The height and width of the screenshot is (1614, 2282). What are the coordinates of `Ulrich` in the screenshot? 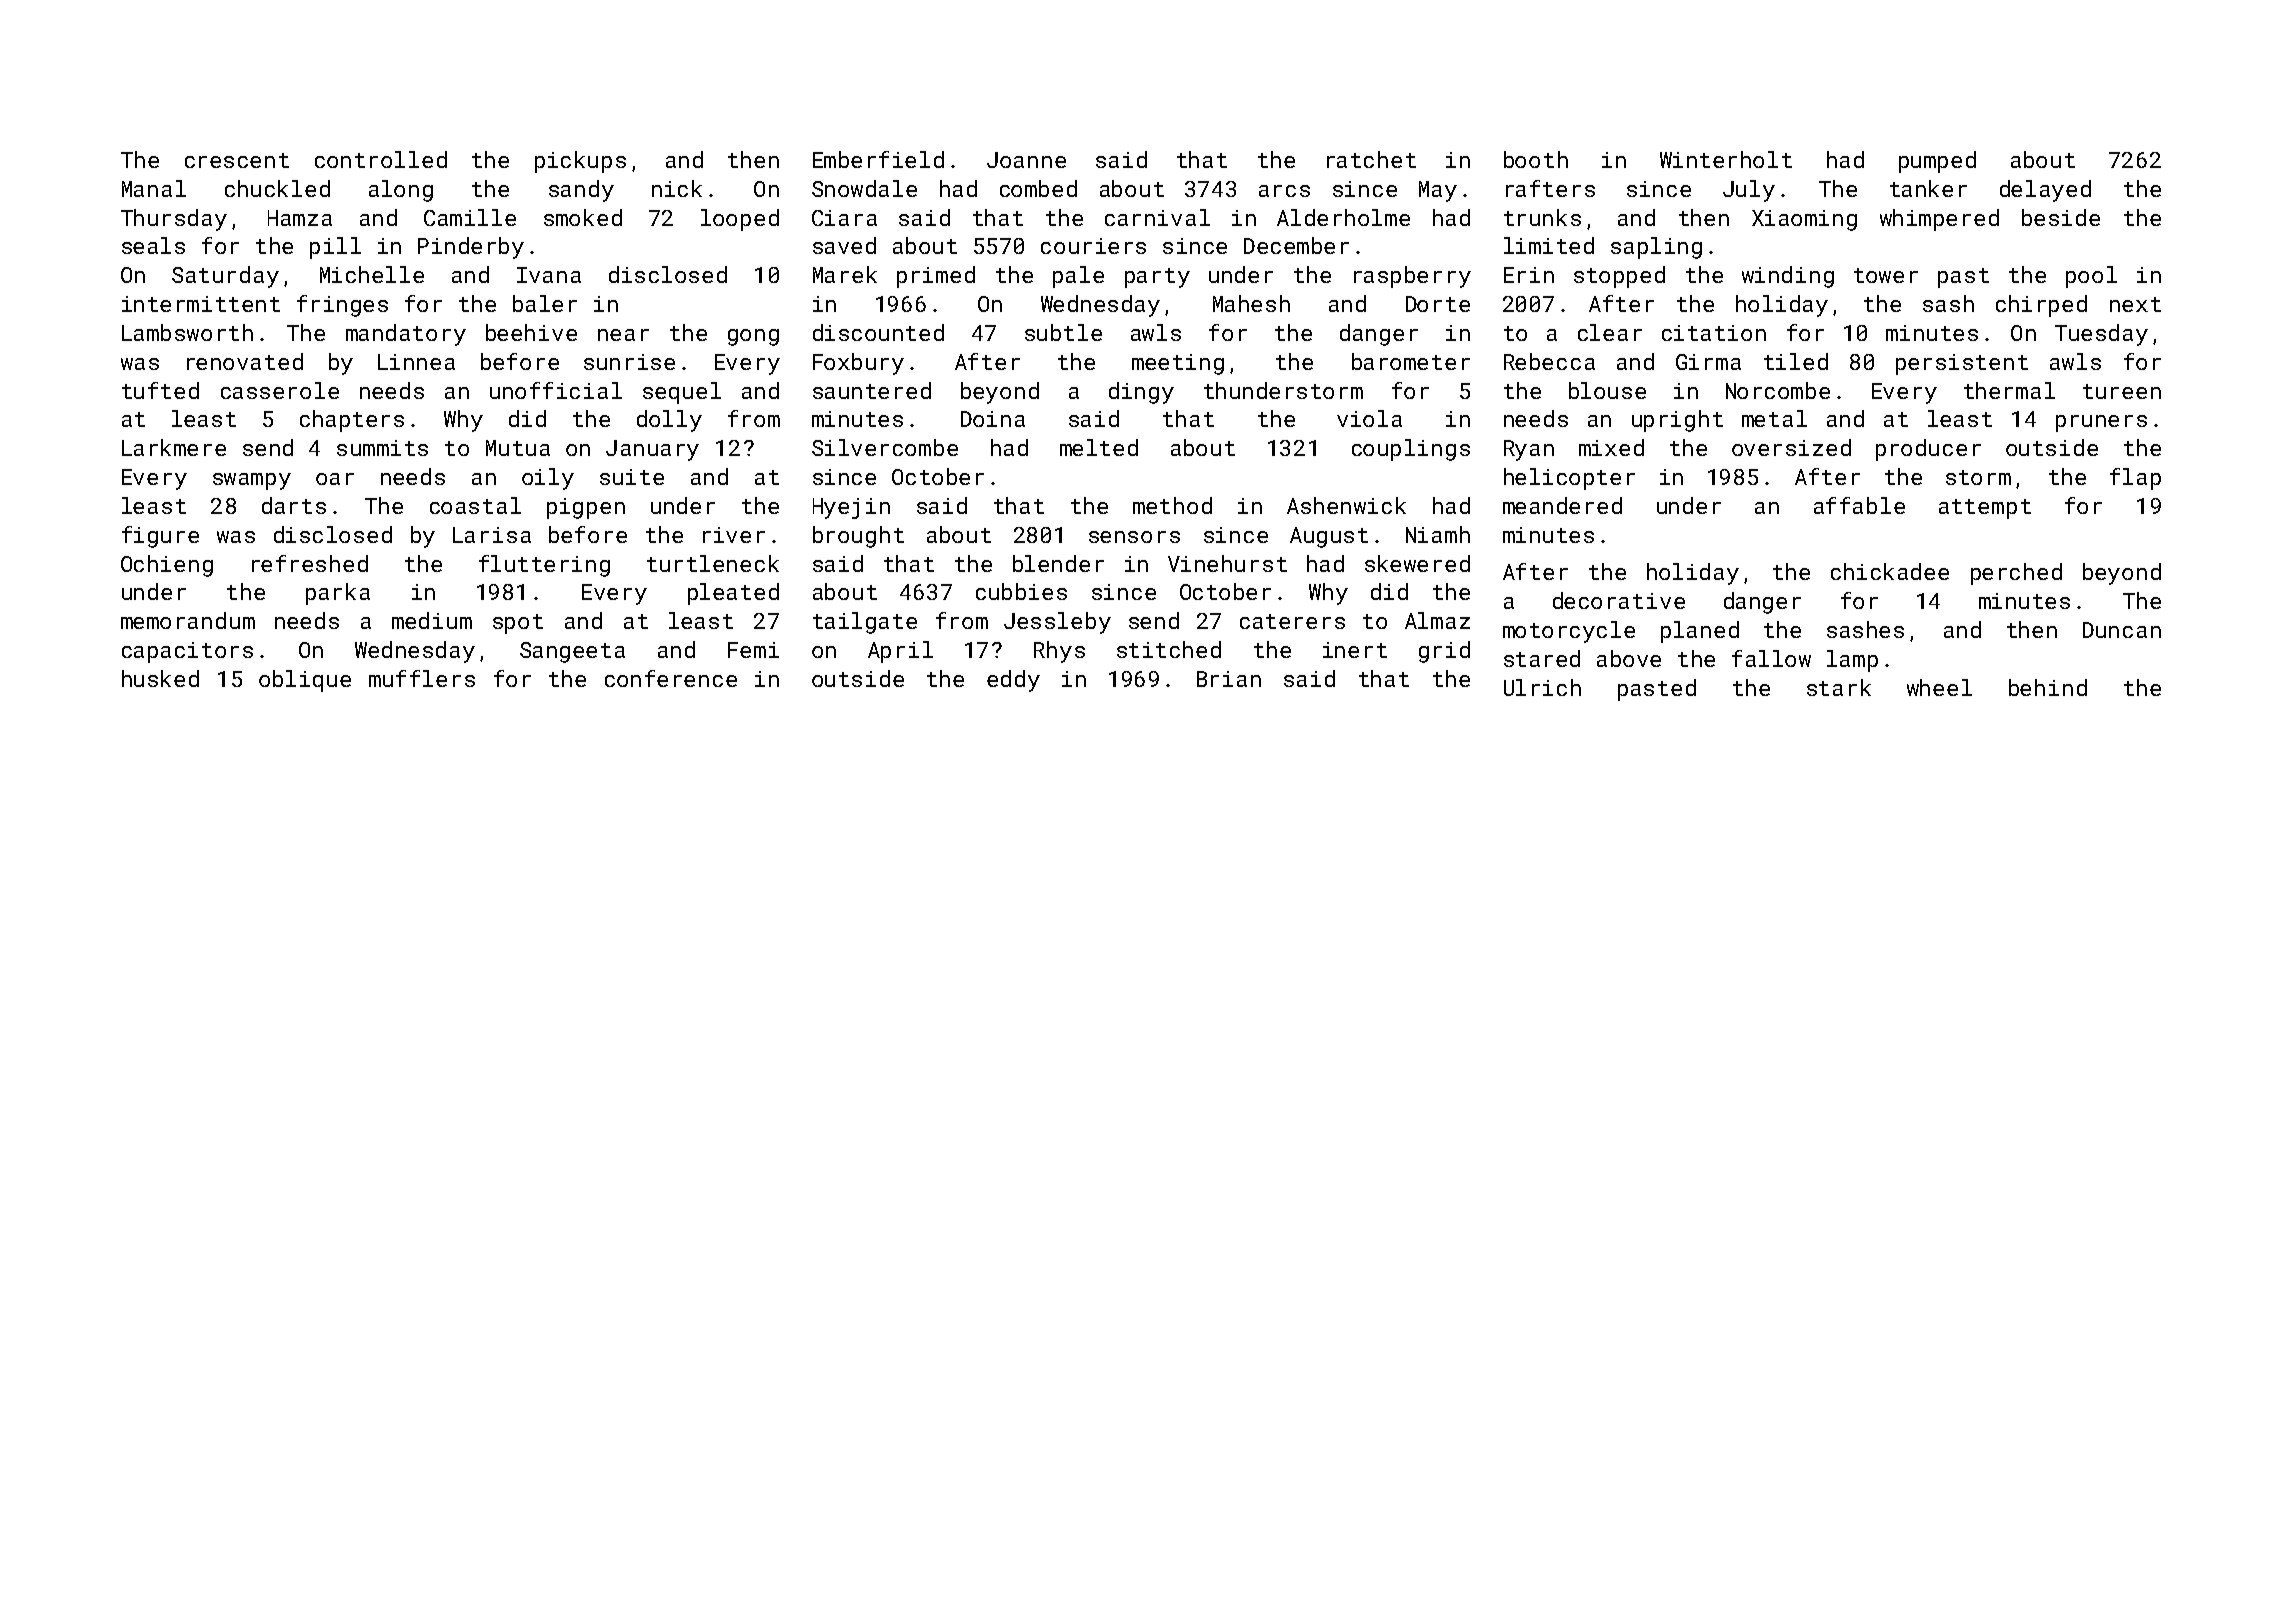 It's located at (1542, 687).
